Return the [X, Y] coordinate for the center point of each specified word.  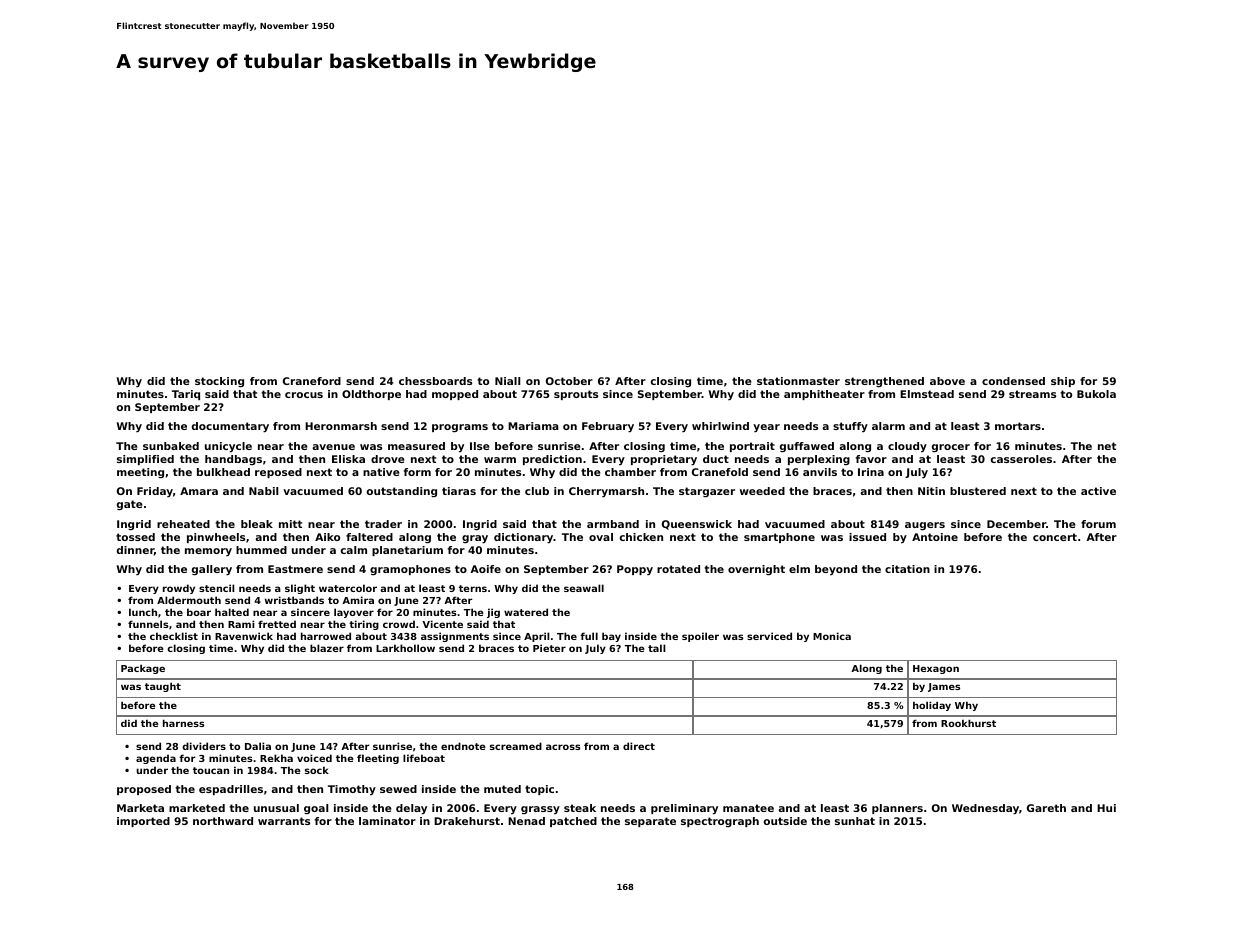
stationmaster [798, 381]
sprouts [576, 395]
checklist [174, 636]
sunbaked [171, 446]
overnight [756, 570]
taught [163, 687]
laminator [387, 821]
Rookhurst [968, 723]
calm [354, 550]
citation [907, 569]
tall [657, 648]
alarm [888, 426]
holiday [932, 706]
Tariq [186, 395]
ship [1063, 382]
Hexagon [936, 669]
